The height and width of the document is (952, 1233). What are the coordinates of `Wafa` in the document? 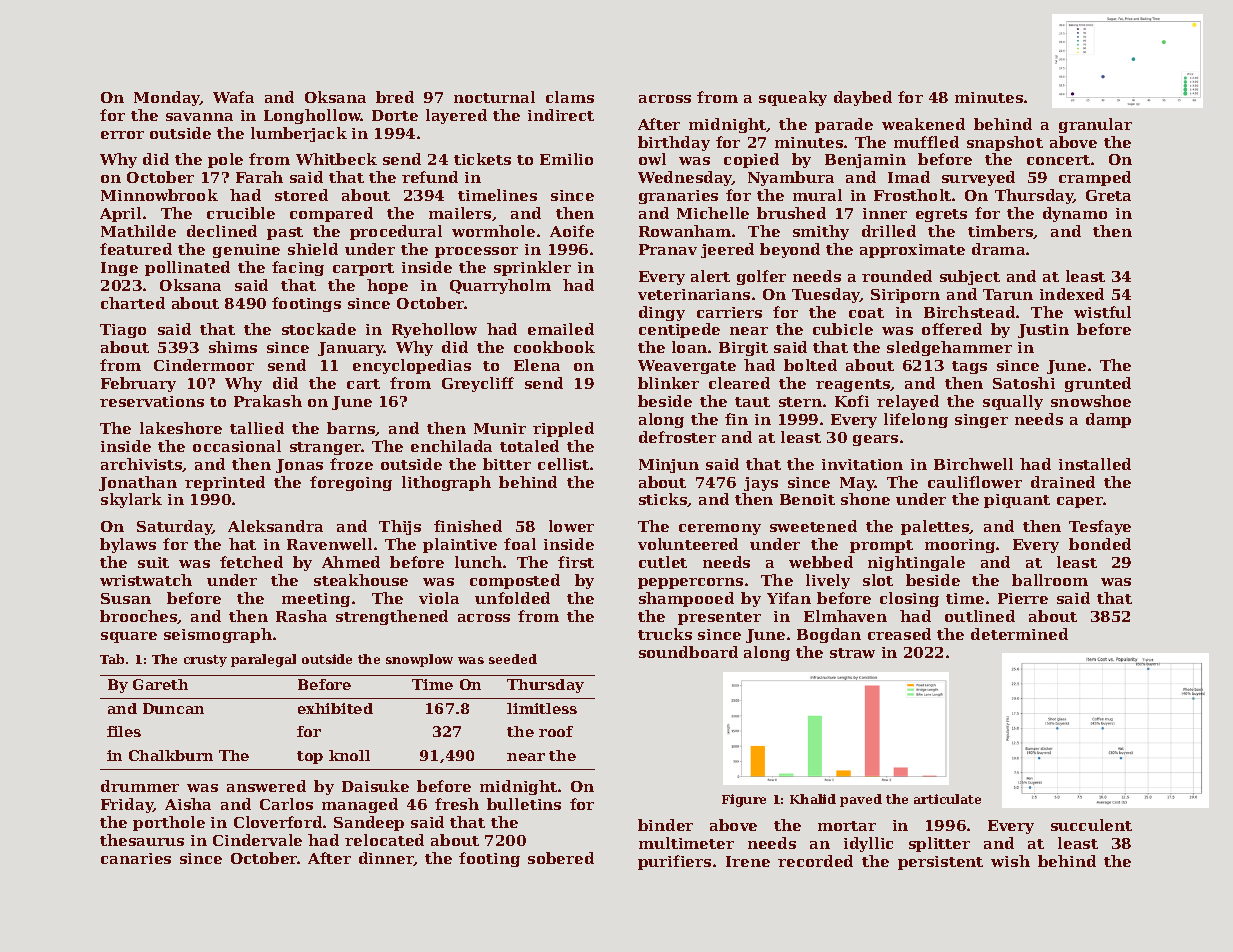 It's located at (233, 97).
